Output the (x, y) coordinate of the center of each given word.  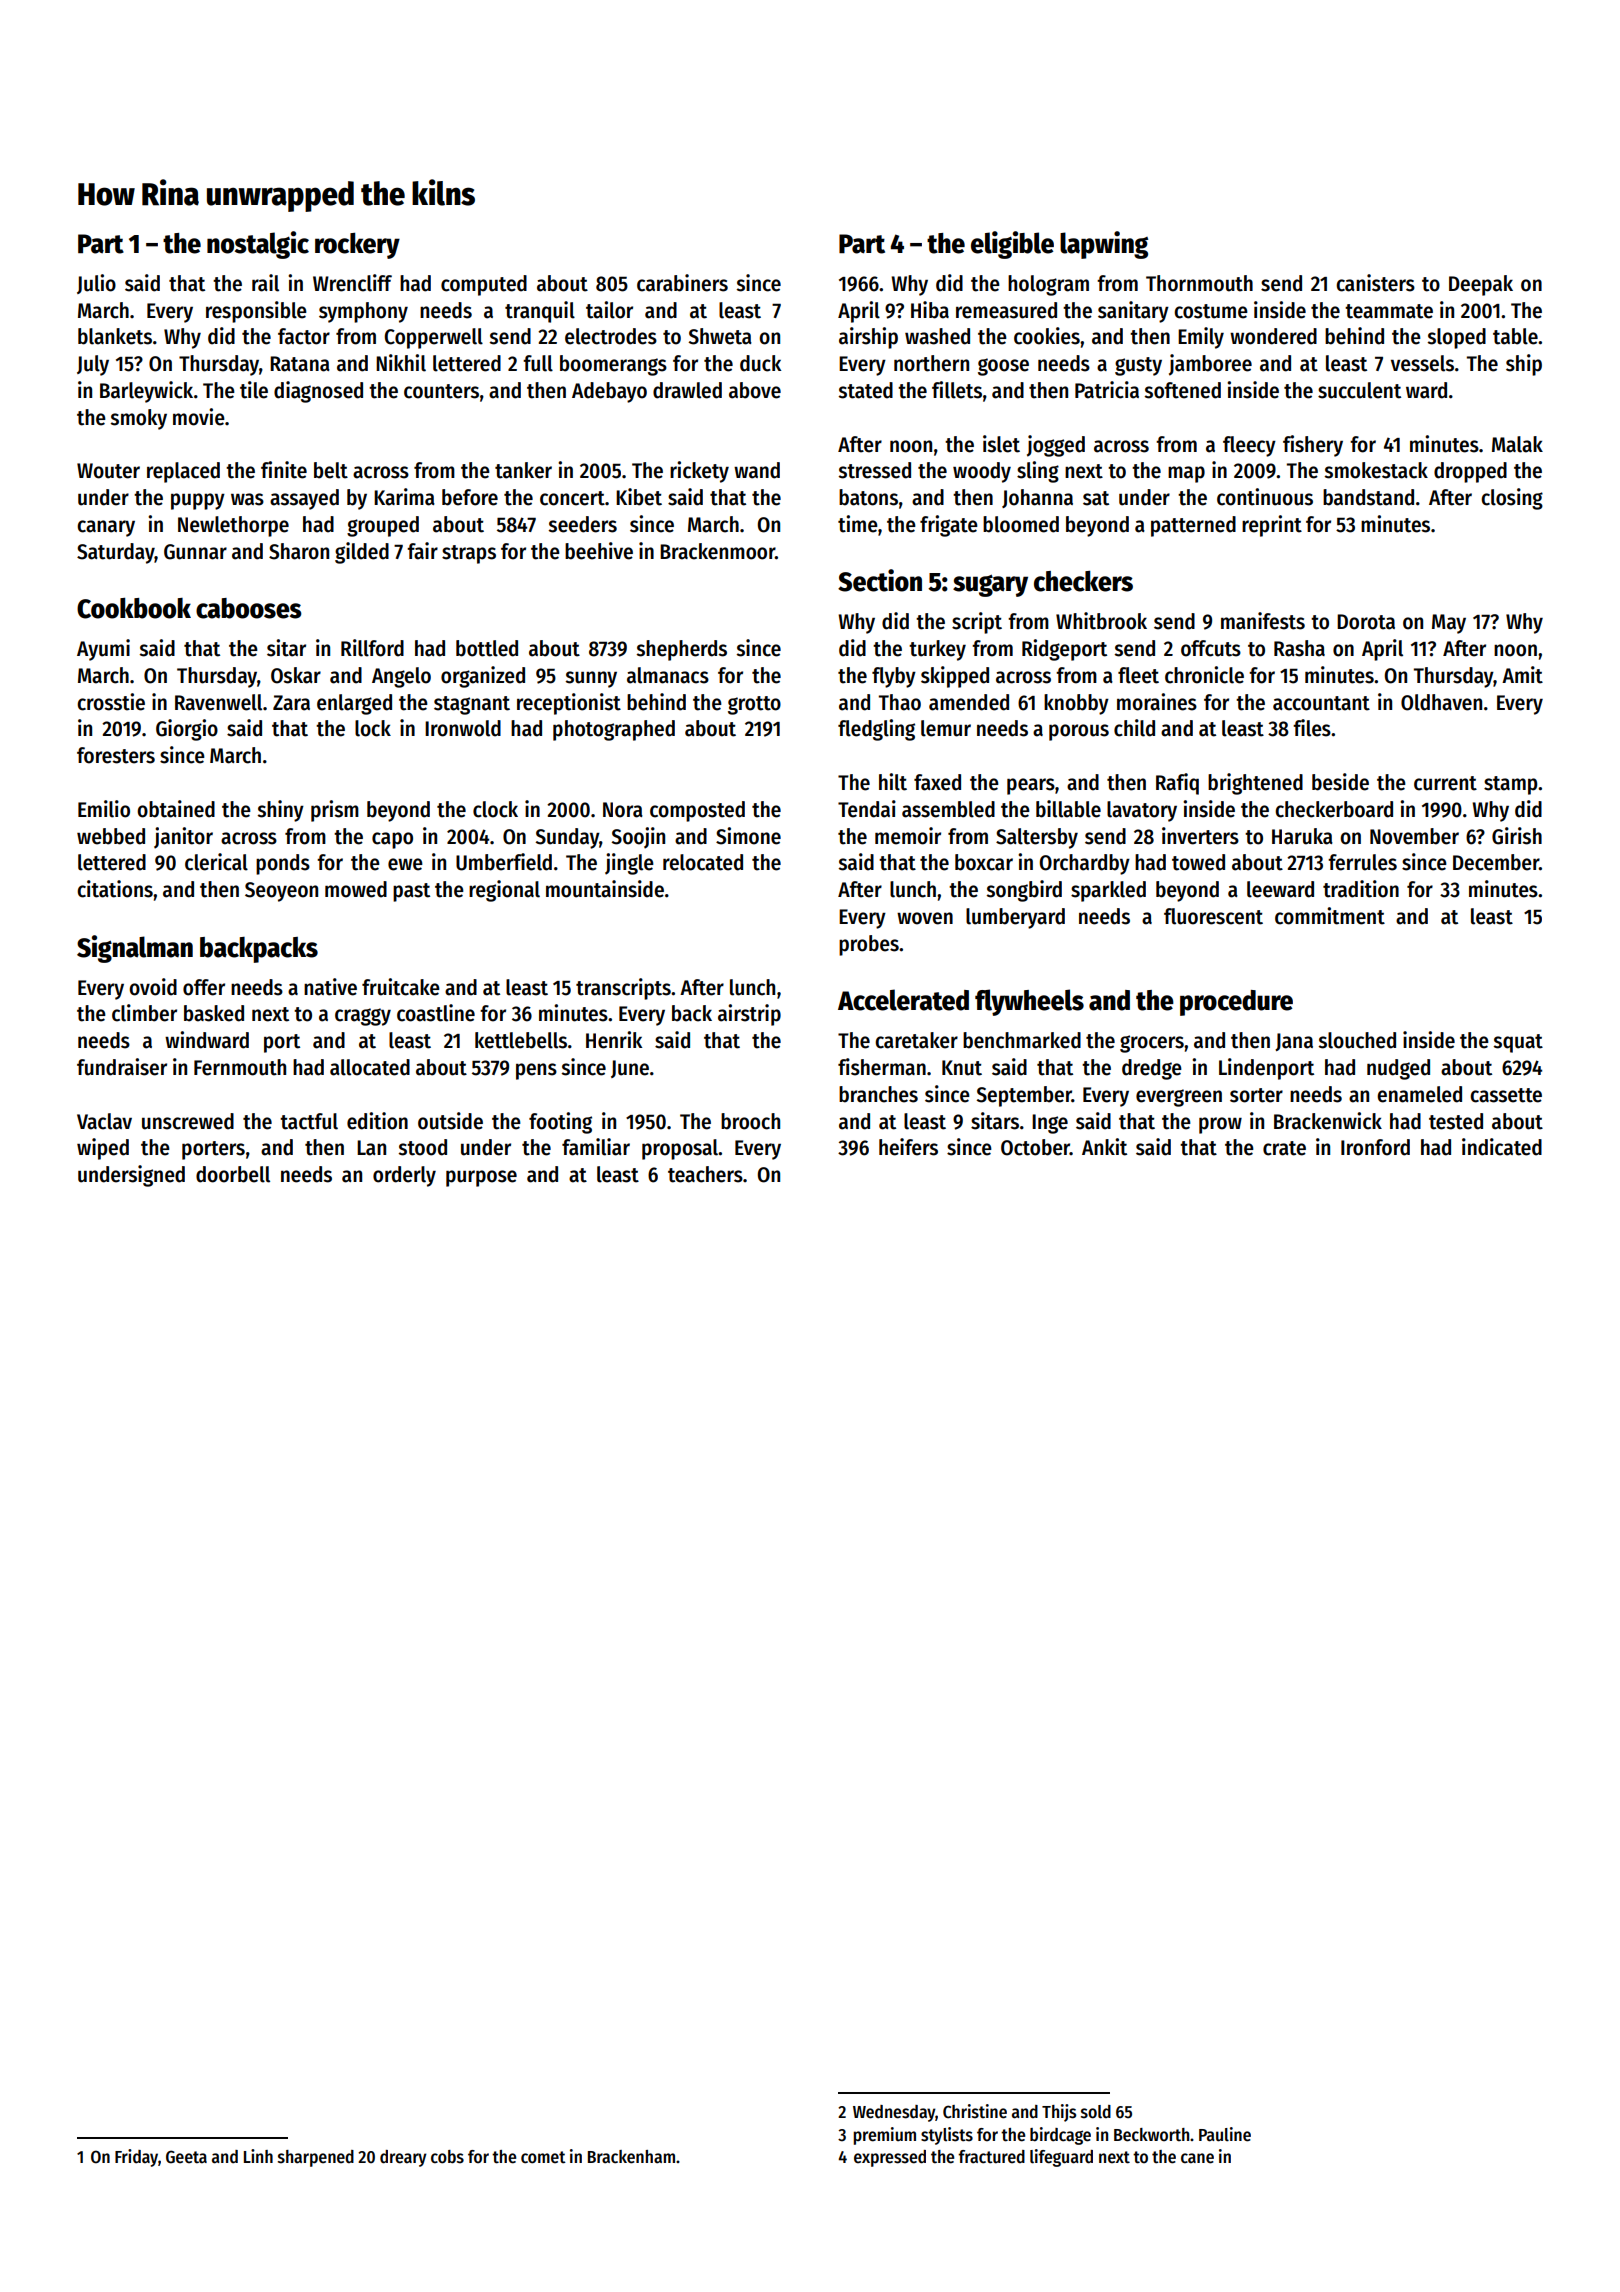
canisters (1375, 283)
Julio (96, 284)
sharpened (316, 2158)
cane (1197, 2158)
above (755, 390)
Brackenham (631, 2157)
